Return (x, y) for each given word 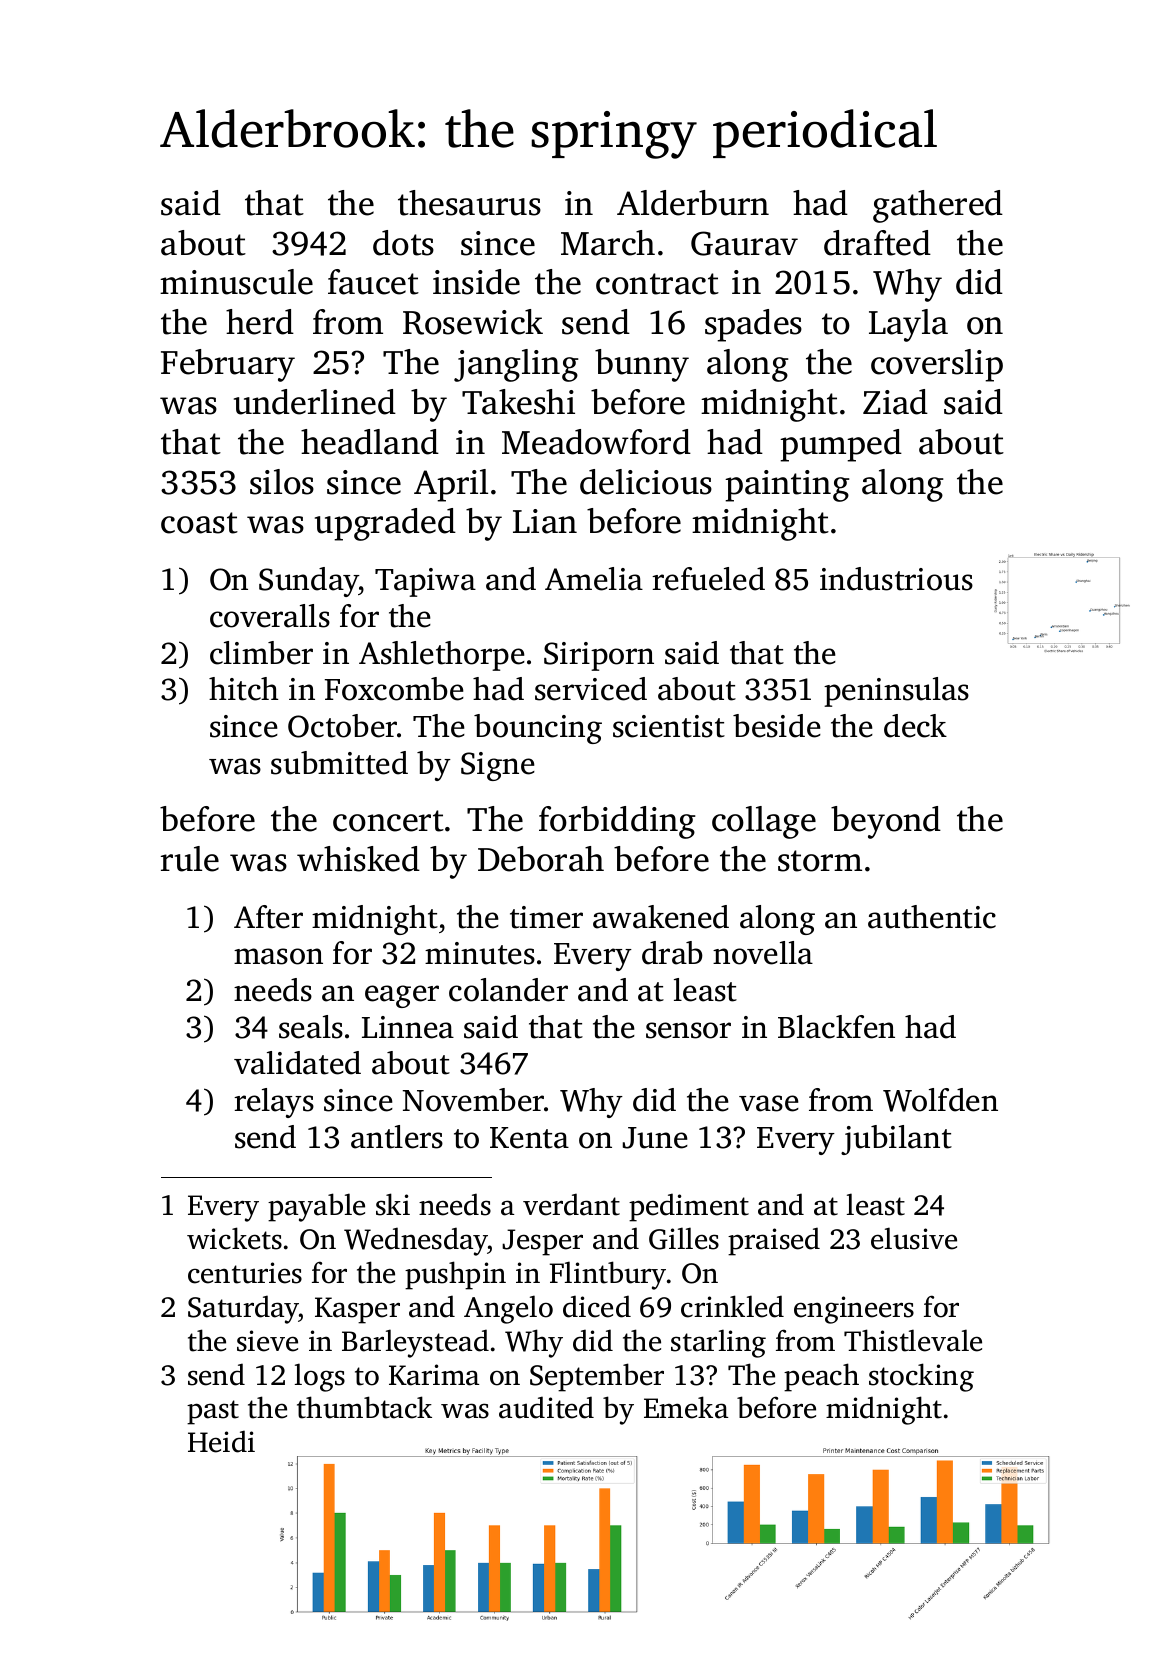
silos (282, 482)
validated (297, 1063)
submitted (339, 763)
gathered (938, 206)
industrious (896, 579)
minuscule (236, 282)
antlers (397, 1137)
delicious (646, 482)
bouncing (538, 729)
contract (657, 284)
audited (546, 1407)
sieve (267, 1341)
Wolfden (940, 1100)
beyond (886, 822)
